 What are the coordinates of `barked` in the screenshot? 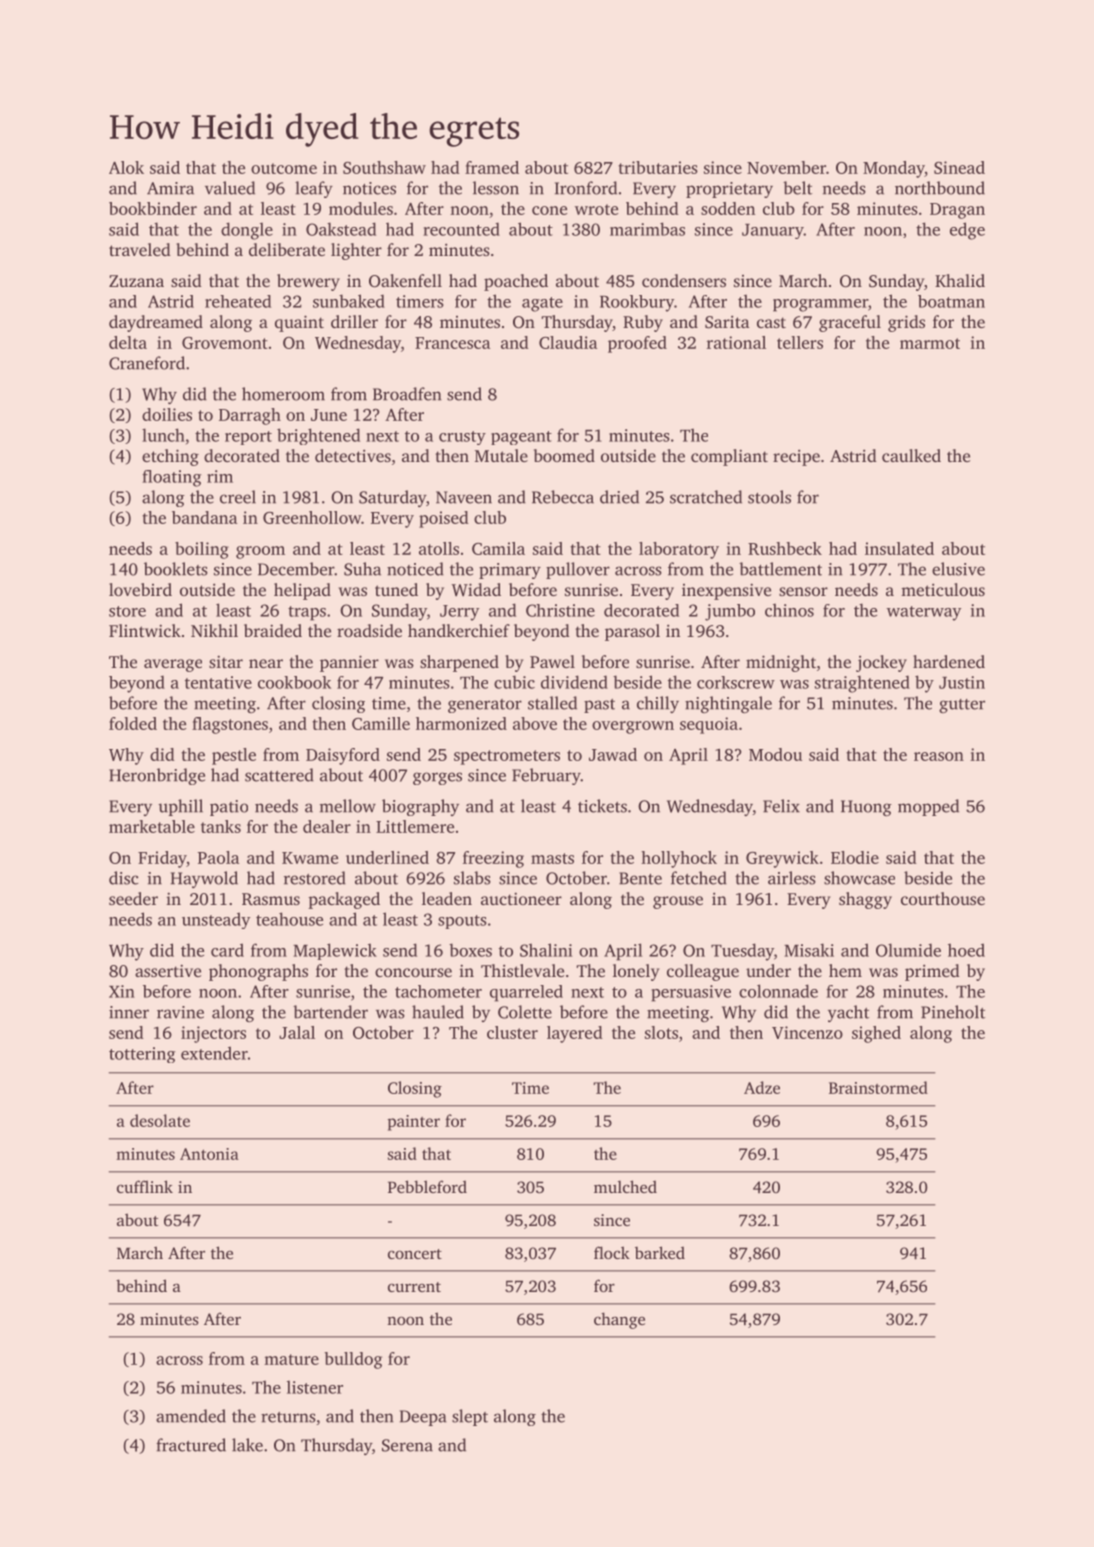 It's located at (660, 1252).
